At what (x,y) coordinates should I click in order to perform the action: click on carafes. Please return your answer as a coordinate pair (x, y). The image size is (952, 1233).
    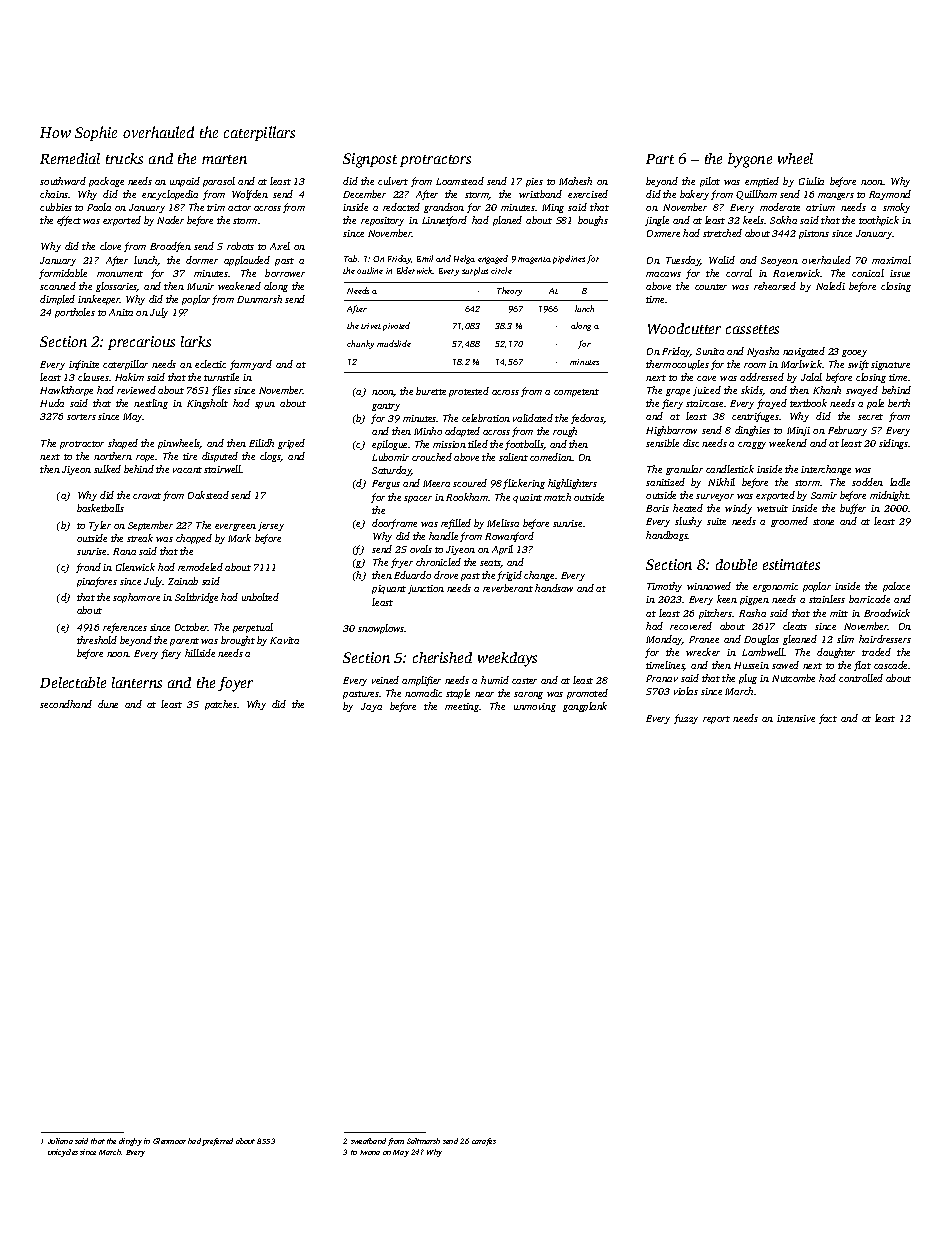
    Looking at the image, I should click on (484, 1142).
